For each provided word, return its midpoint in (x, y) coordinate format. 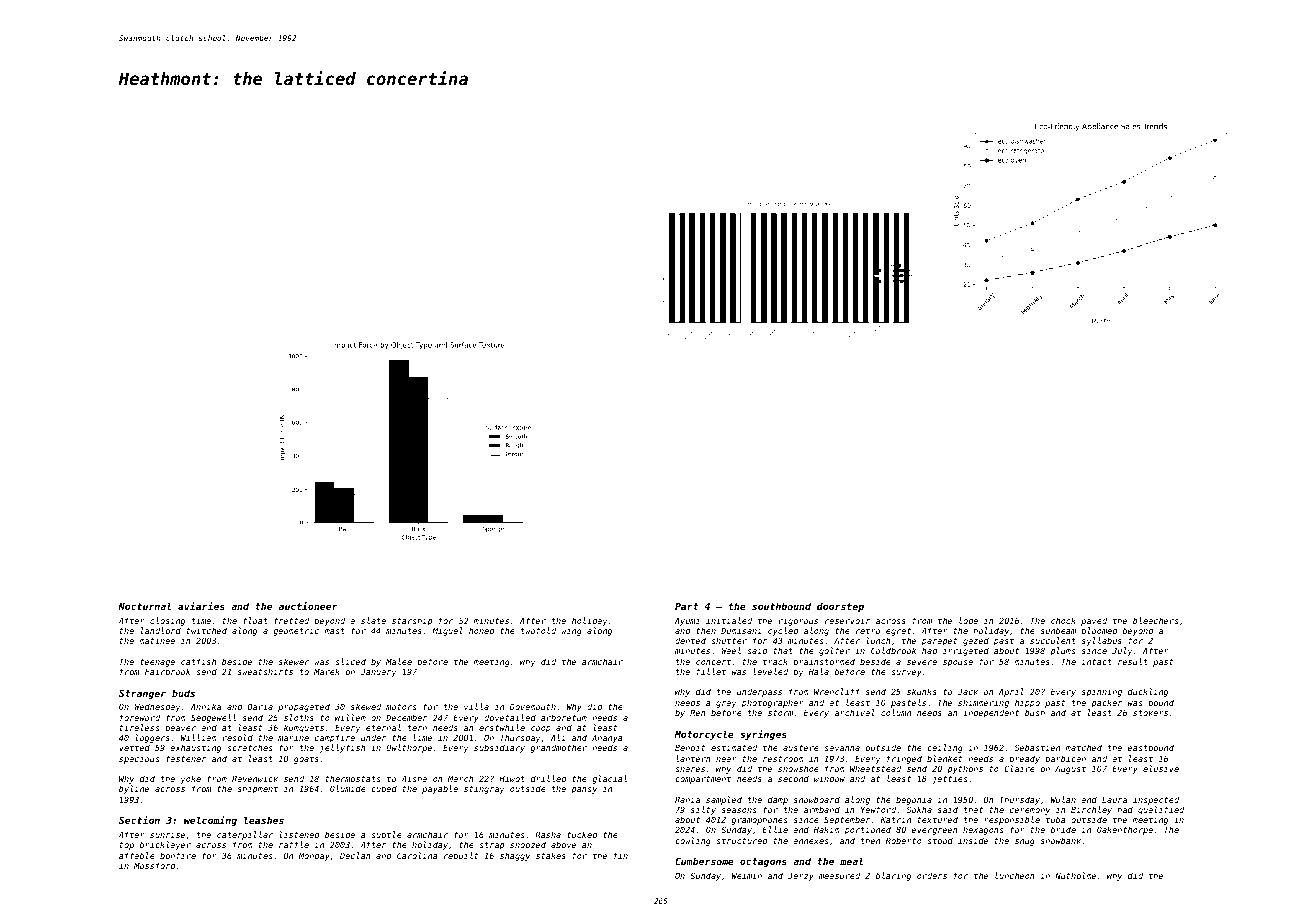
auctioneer (308, 606)
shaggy (515, 856)
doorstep (840, 607)
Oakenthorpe (1125, 830)
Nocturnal (144, 606)
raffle (294, 844)
